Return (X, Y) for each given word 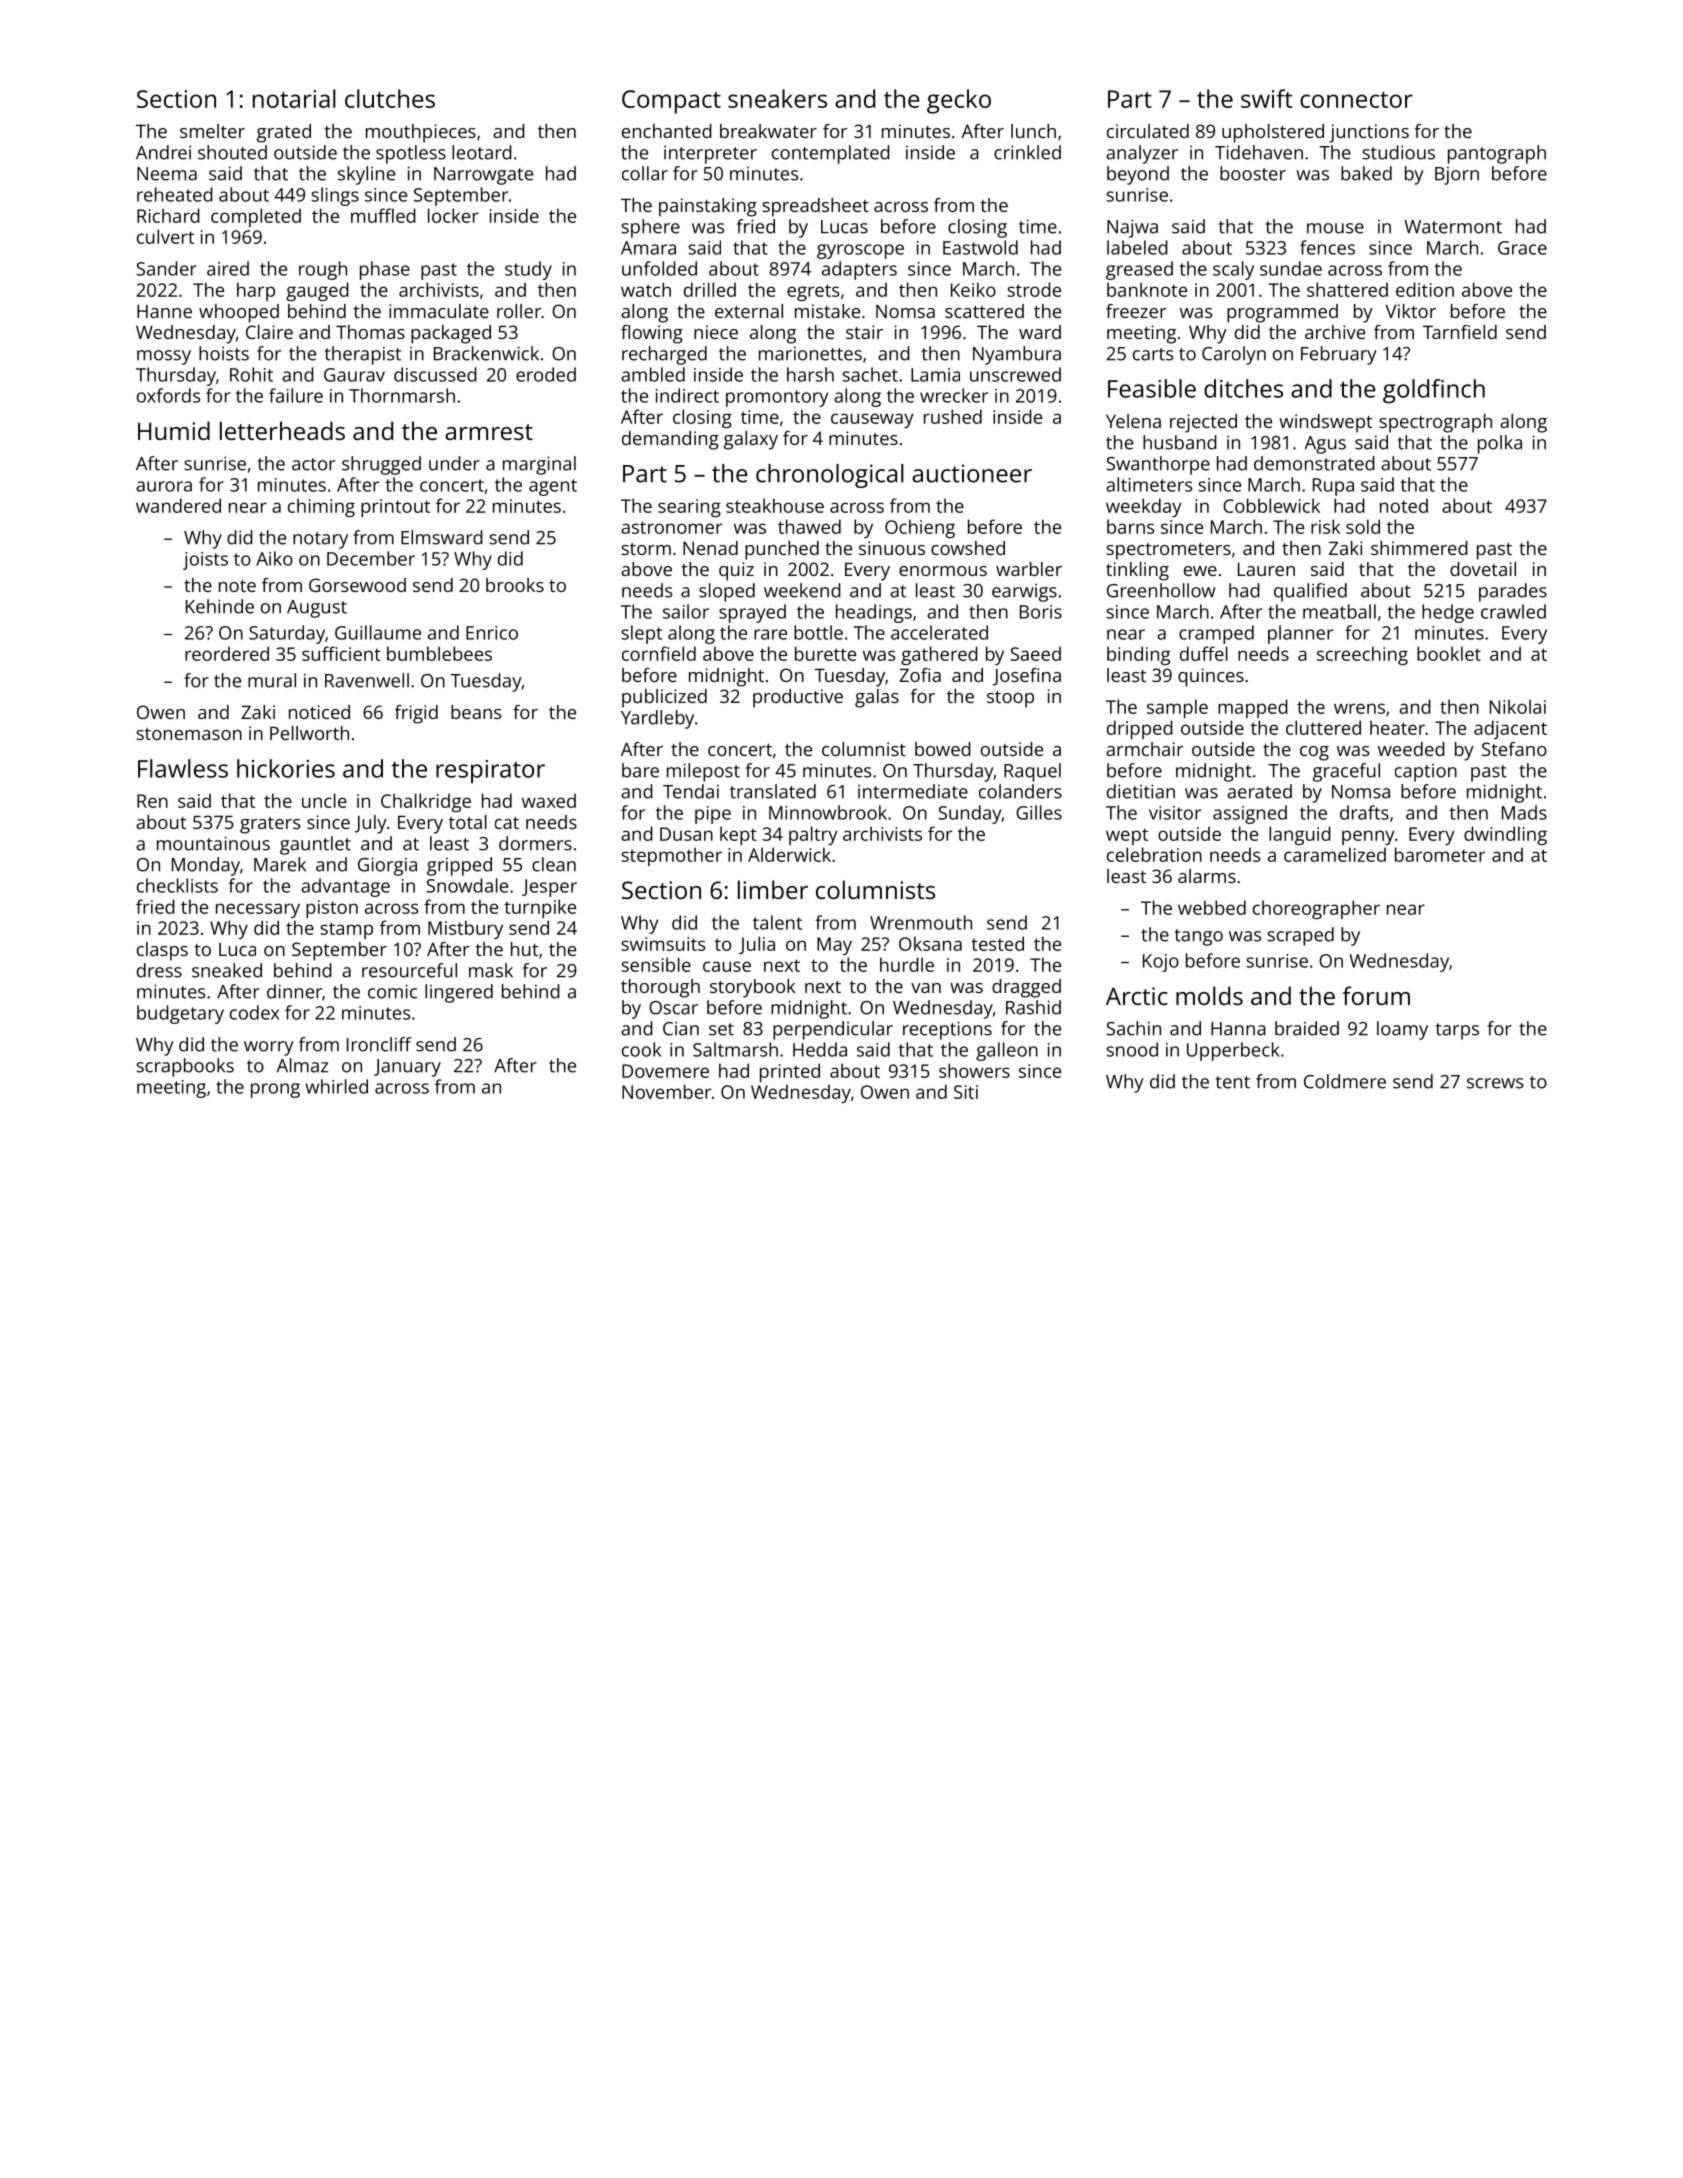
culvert (165, 236)
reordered (227, 653)
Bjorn (1457, 176)
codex (254, 1012)
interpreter (710, 155)
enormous (943, 571)
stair (864, 332)
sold (1363, 526)
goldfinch (1434, 391)
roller (519, 311)
